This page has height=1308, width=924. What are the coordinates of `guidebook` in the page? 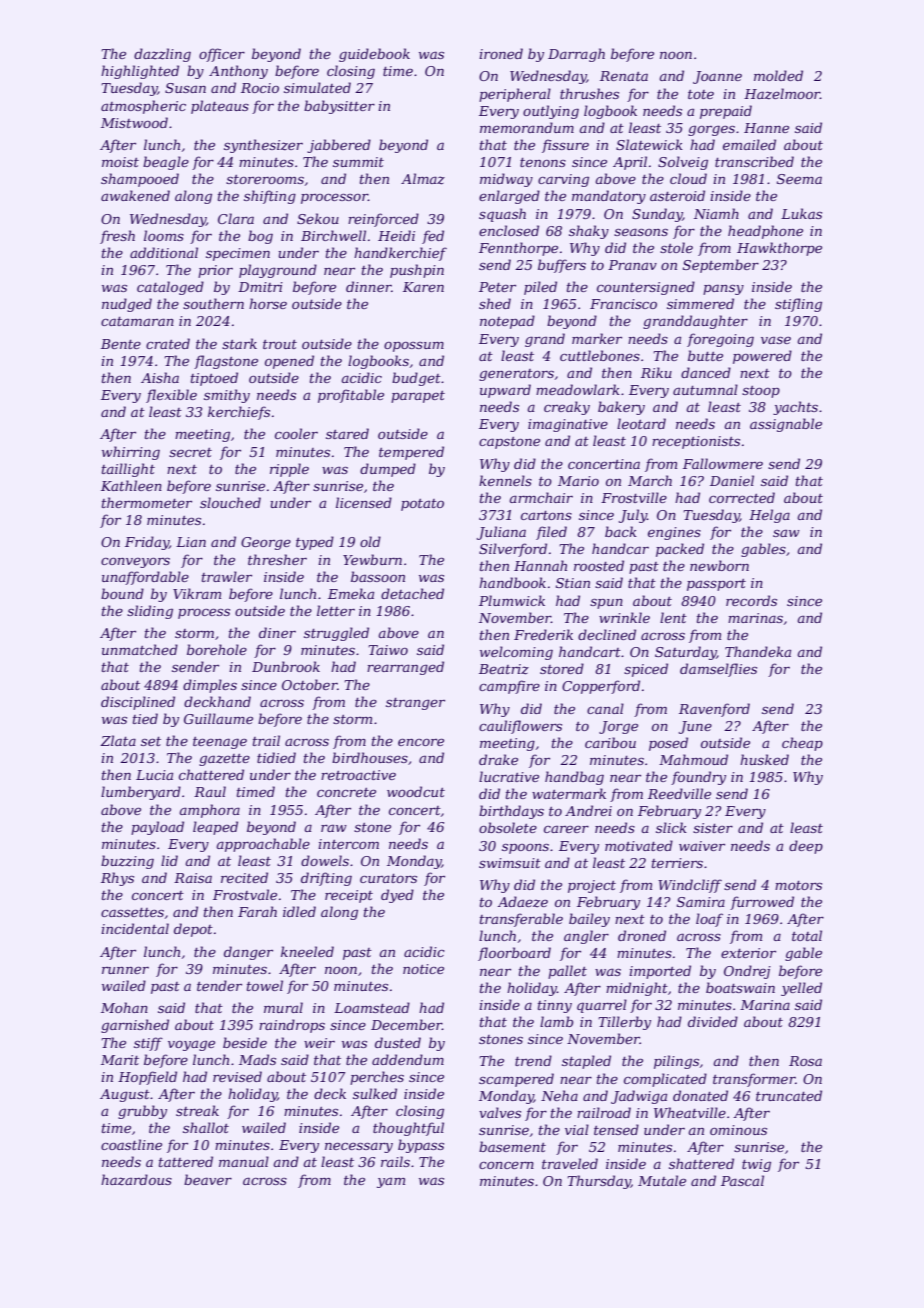 It's located at (374, 55).
